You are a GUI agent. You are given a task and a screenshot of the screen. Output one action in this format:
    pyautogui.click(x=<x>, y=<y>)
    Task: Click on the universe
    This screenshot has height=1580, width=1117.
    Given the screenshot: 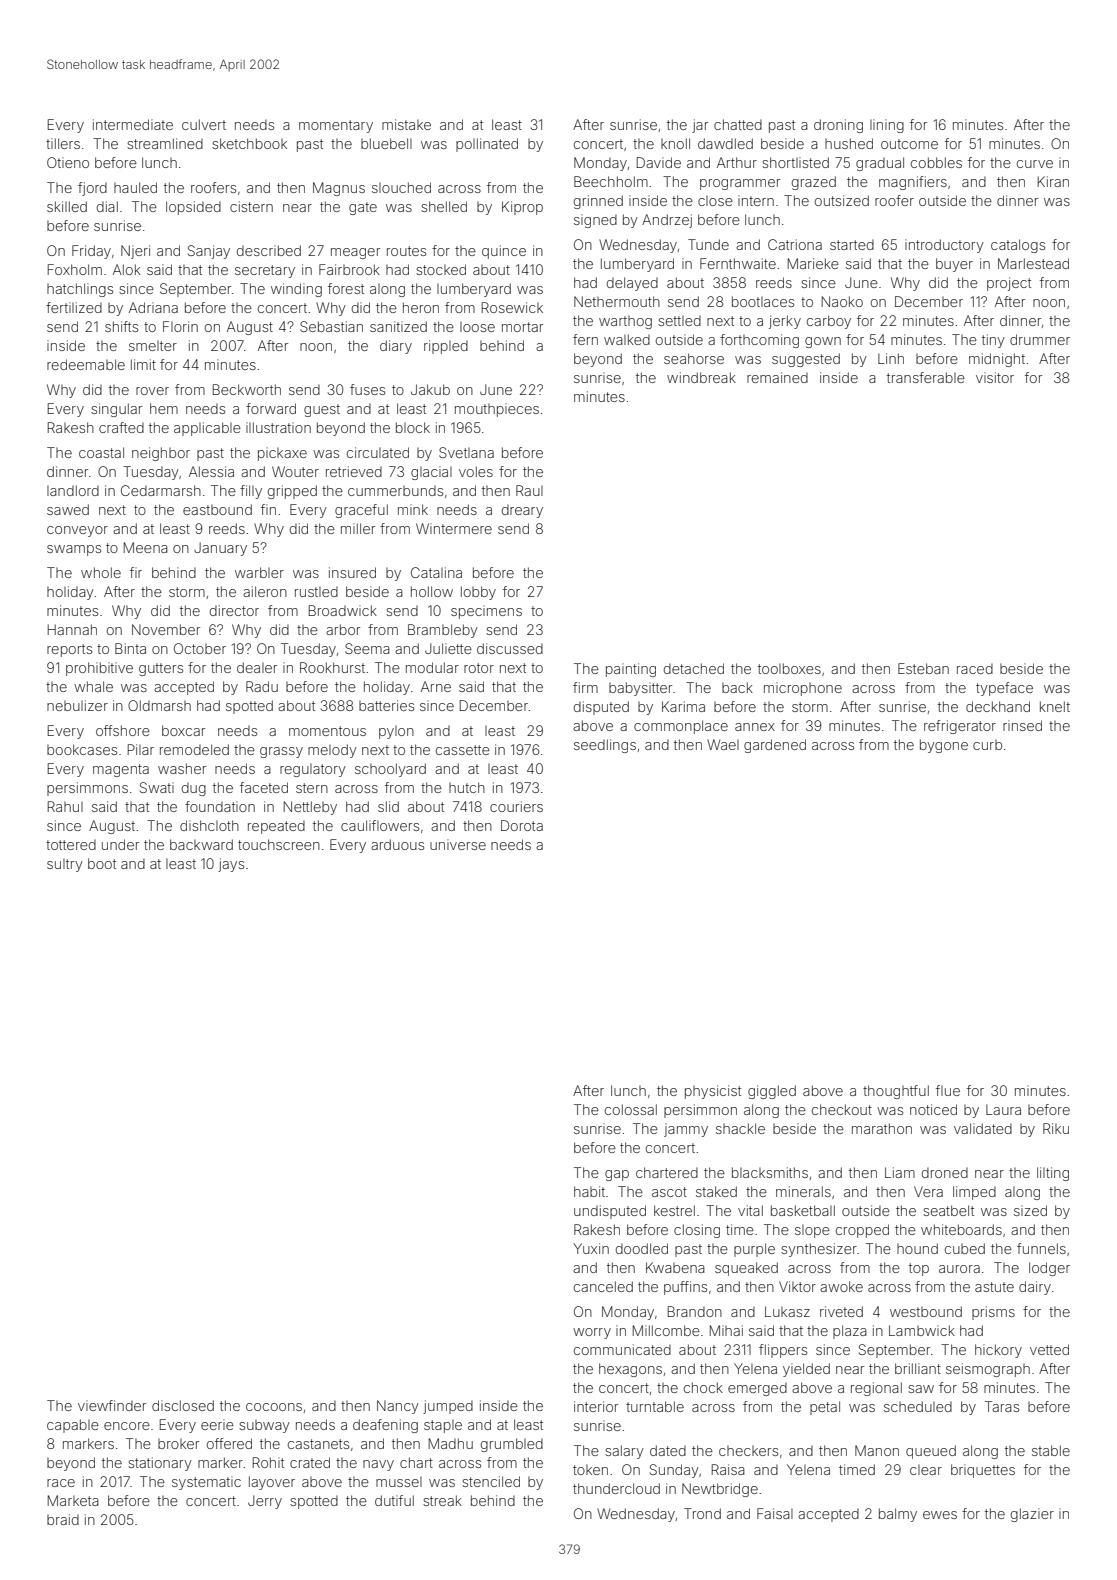 What is the action you would take?
    pyautogui.click(x=458, y=844)
